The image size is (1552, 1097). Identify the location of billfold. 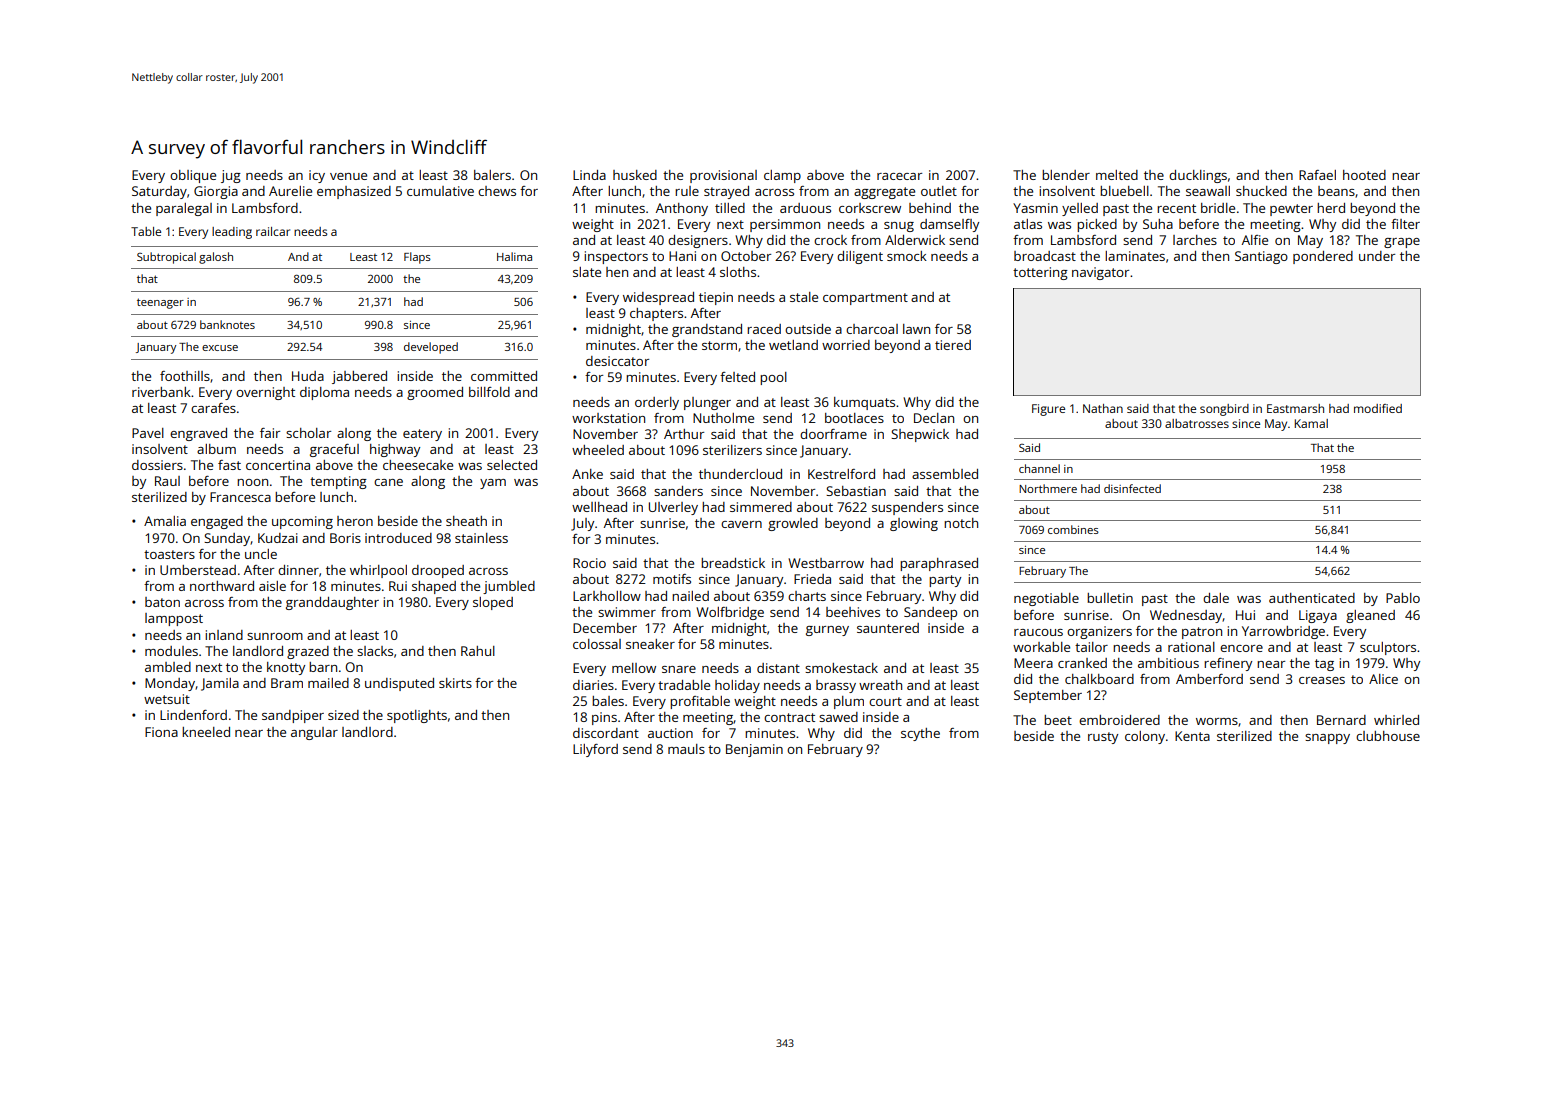
(489, 392).
